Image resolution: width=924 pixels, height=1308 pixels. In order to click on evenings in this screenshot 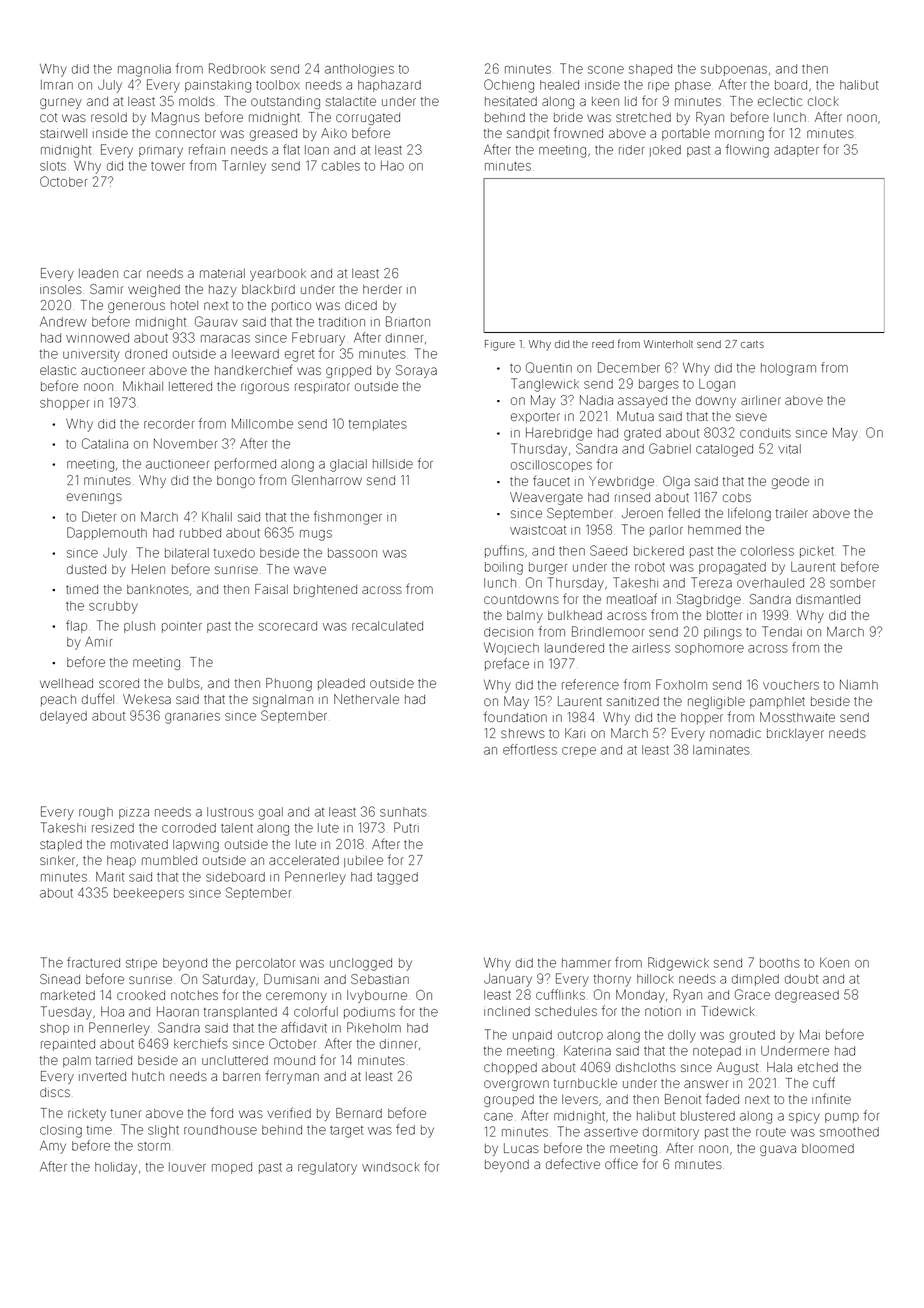, I will do `click(94, 498)`.
